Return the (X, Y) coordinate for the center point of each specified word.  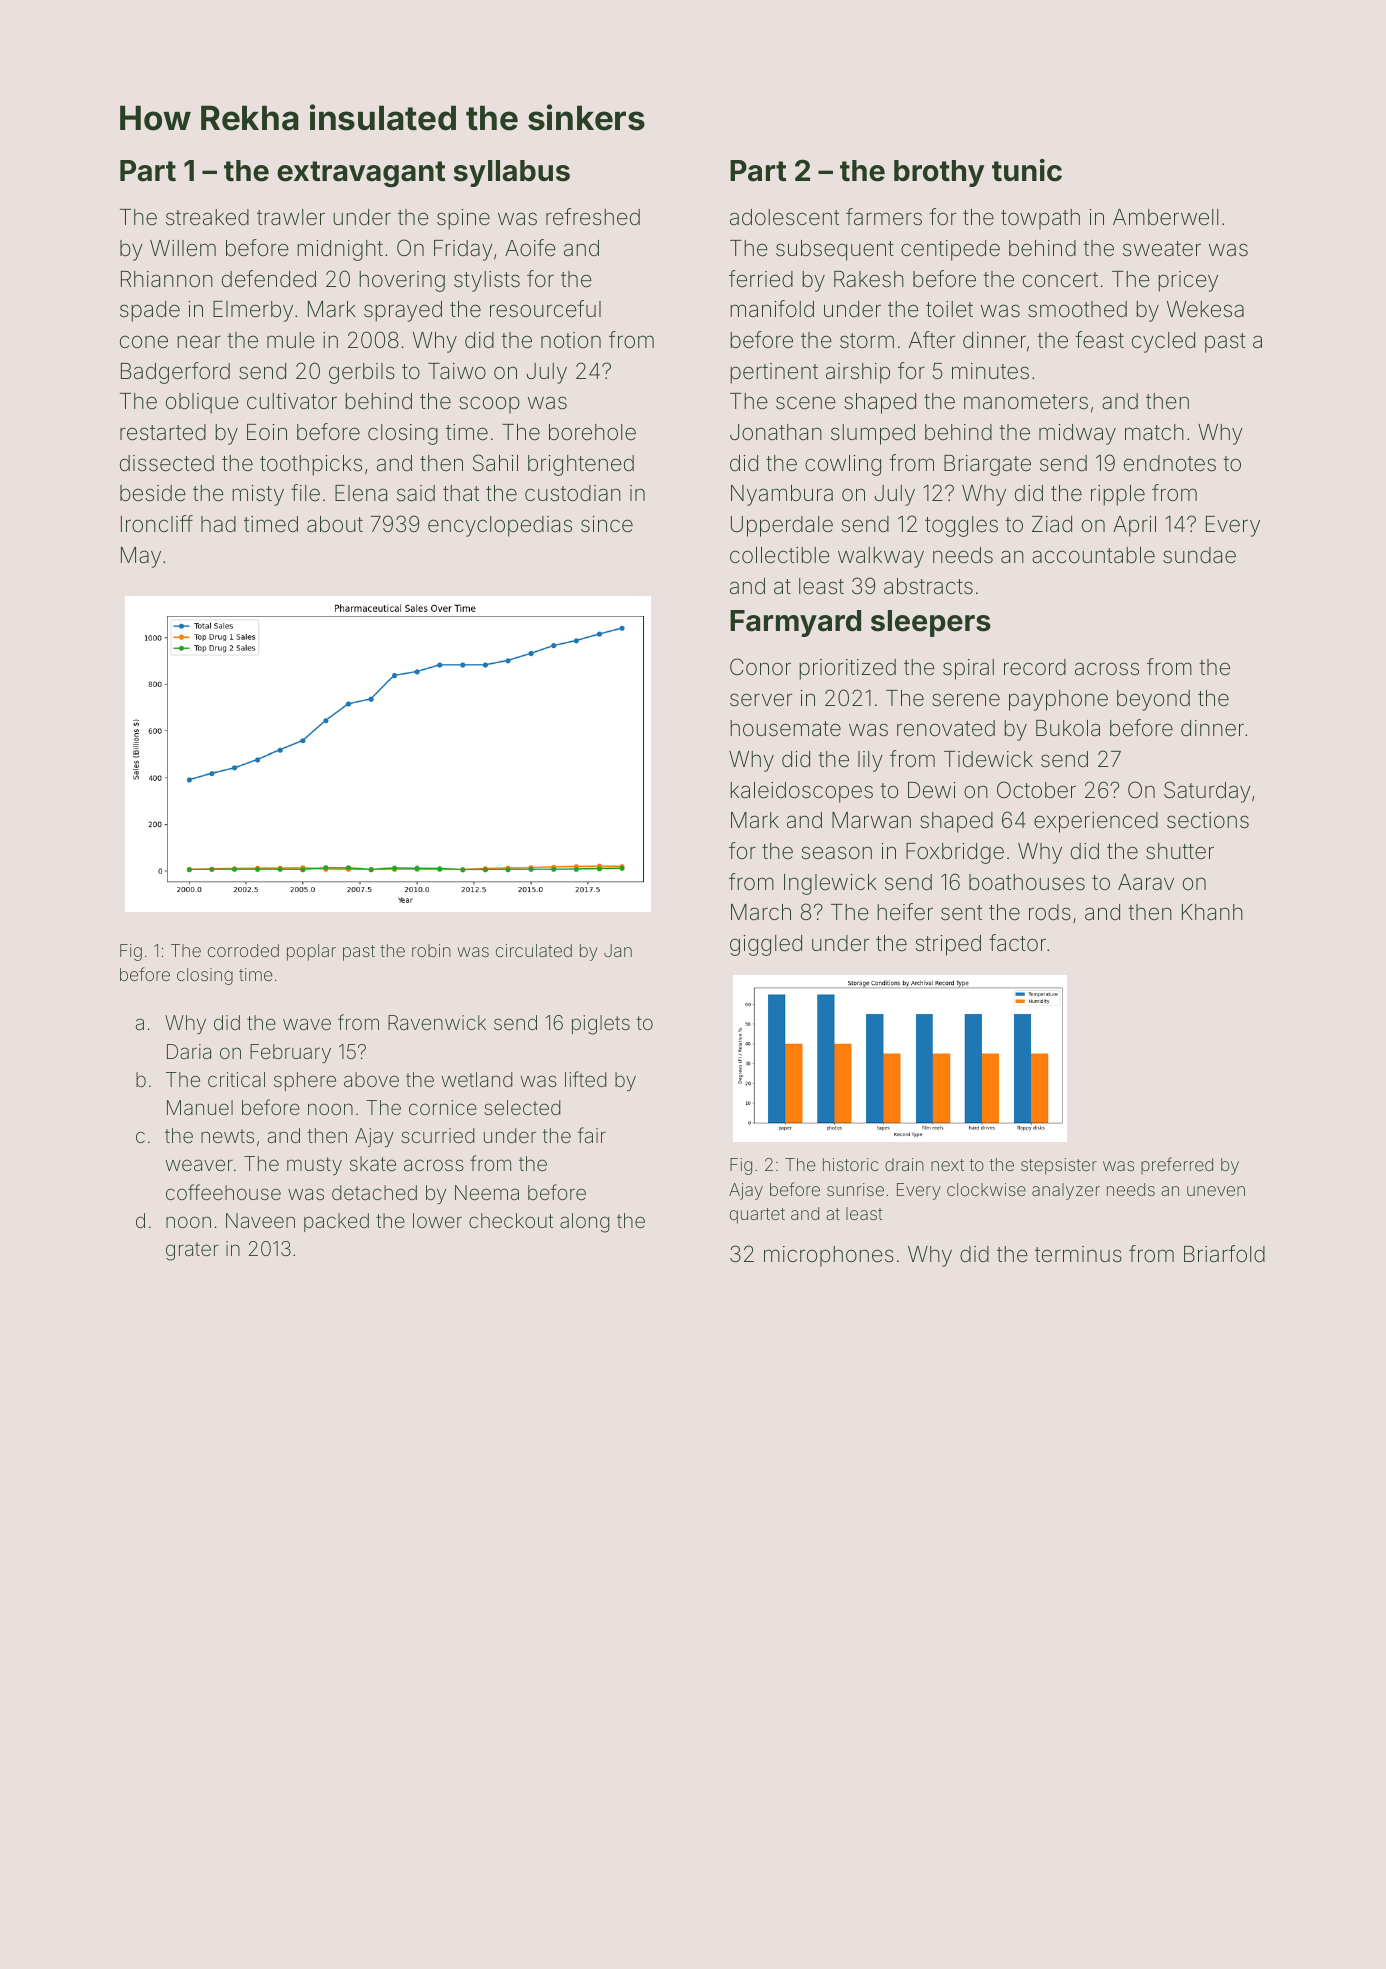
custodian (573, 493)
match (1154, 432)
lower (437, 1220)
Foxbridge (955, 853)
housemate (785, 728)
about (335, 524)
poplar (311, 952)
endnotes (1170, 463)
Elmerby (253, 311)
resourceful (545, 309)
